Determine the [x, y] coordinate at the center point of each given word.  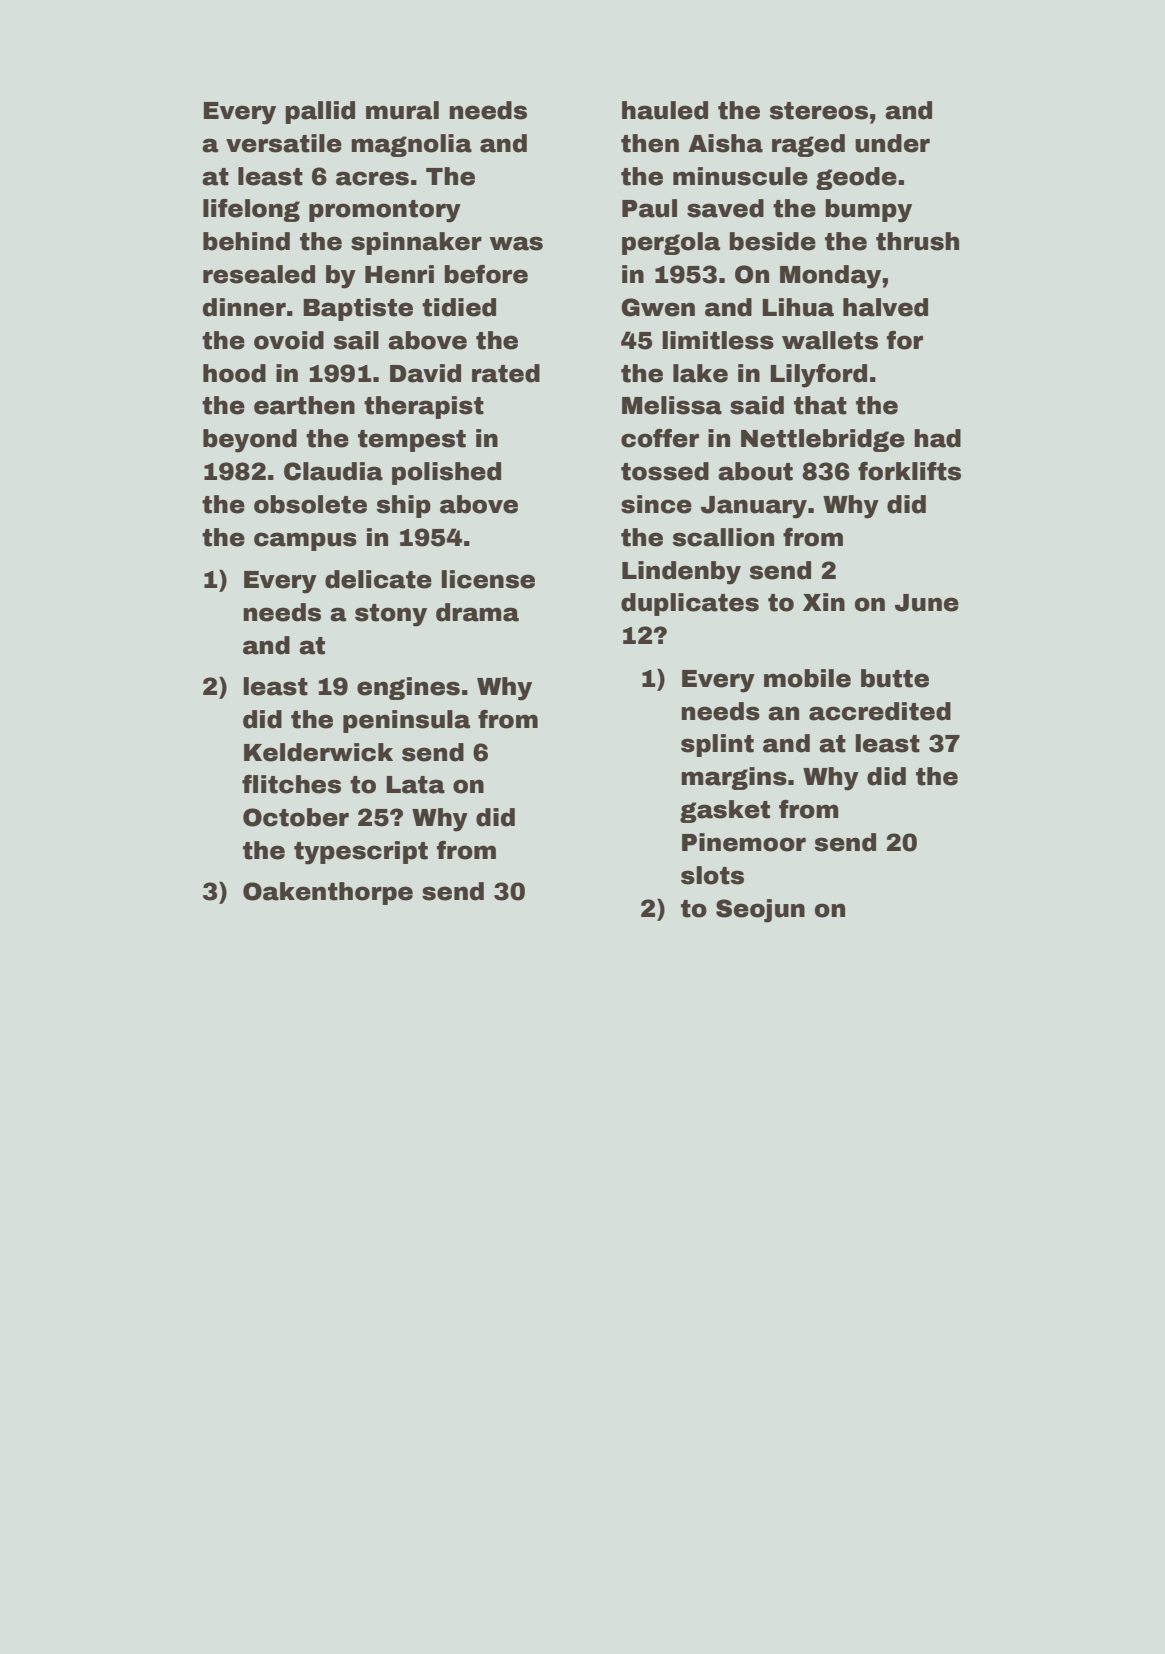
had [937, 438]
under [892, 143]
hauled [665, 110]
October [296, 817]
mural [402, 110]
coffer [660, 438]
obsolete [310, 504]
